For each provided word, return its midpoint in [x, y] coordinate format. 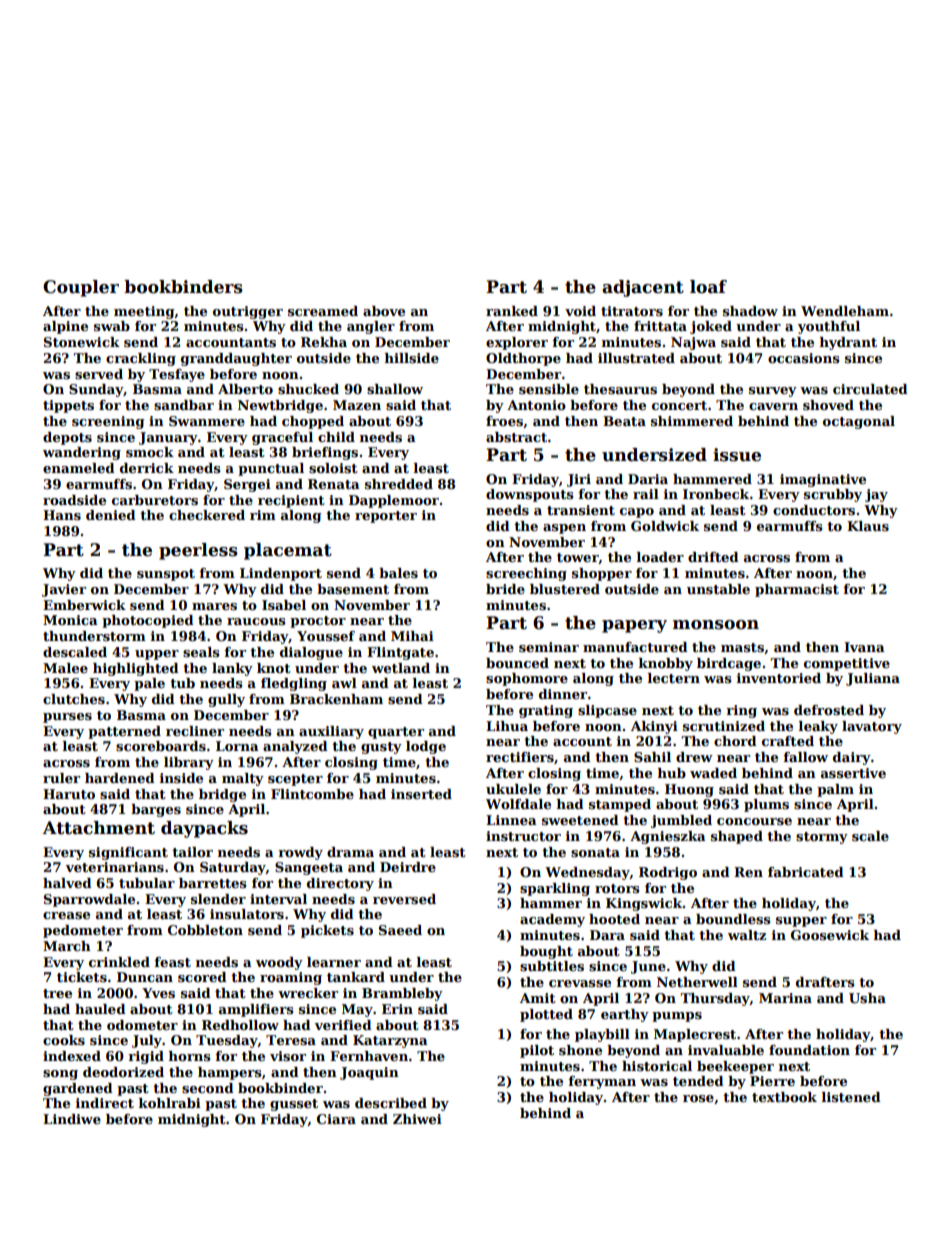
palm [835, 790]
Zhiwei [417, 1119]
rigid [146, 1057]
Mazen [357, 405]
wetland [401, 668]
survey [773, 392]
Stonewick [82, 342]
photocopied [148, 621]
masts [742, 647]
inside [181, 778]
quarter [396, 733]
